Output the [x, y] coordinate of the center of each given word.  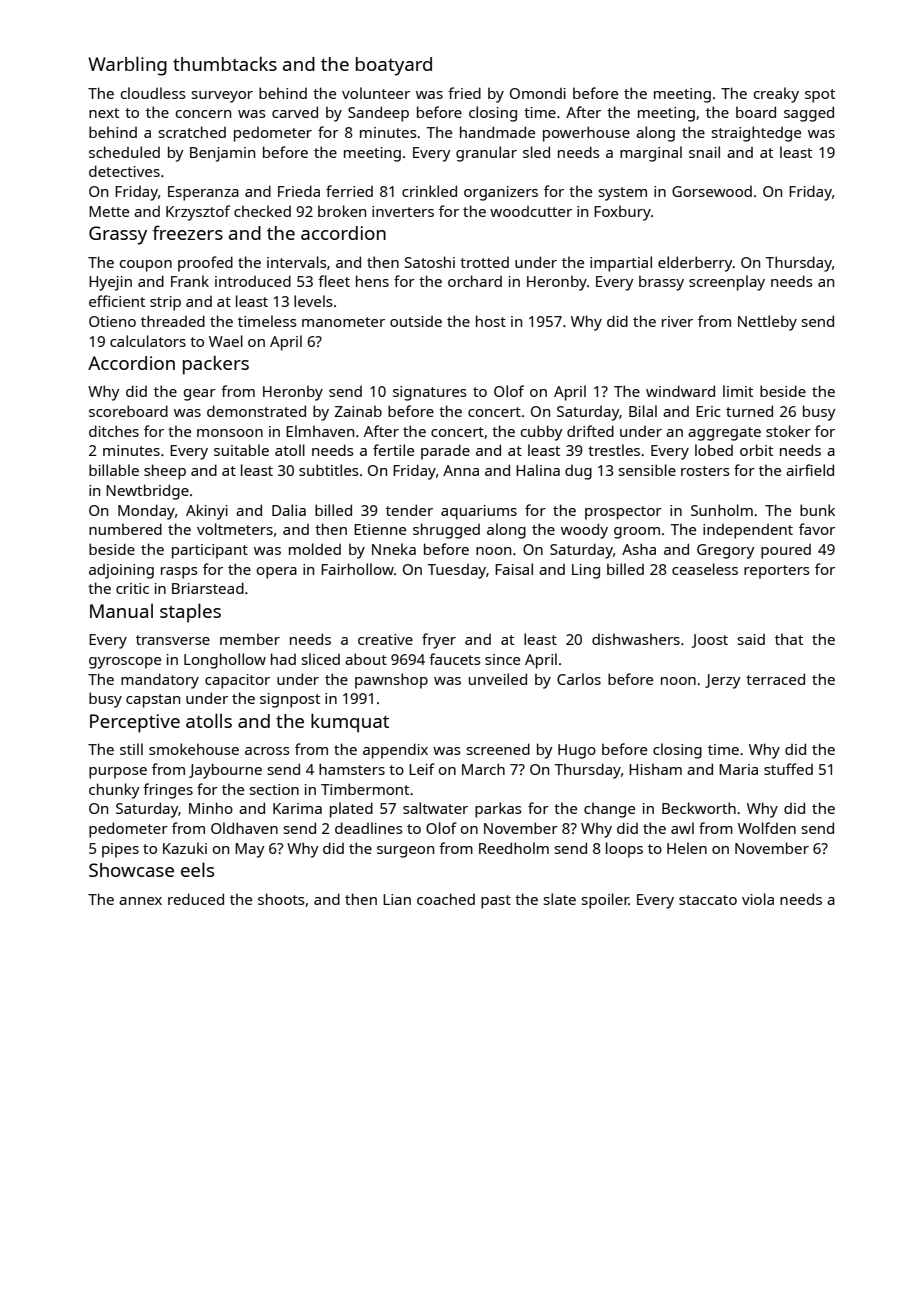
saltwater [435, 808]
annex [140, 901]
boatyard [394, 66]
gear [200, 395]
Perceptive [135, 723]
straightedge [756, 134]
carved [295, 112]
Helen [687, 848]
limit [738, 391]
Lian [397, 899]
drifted [590, 431]
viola [758, 899]
